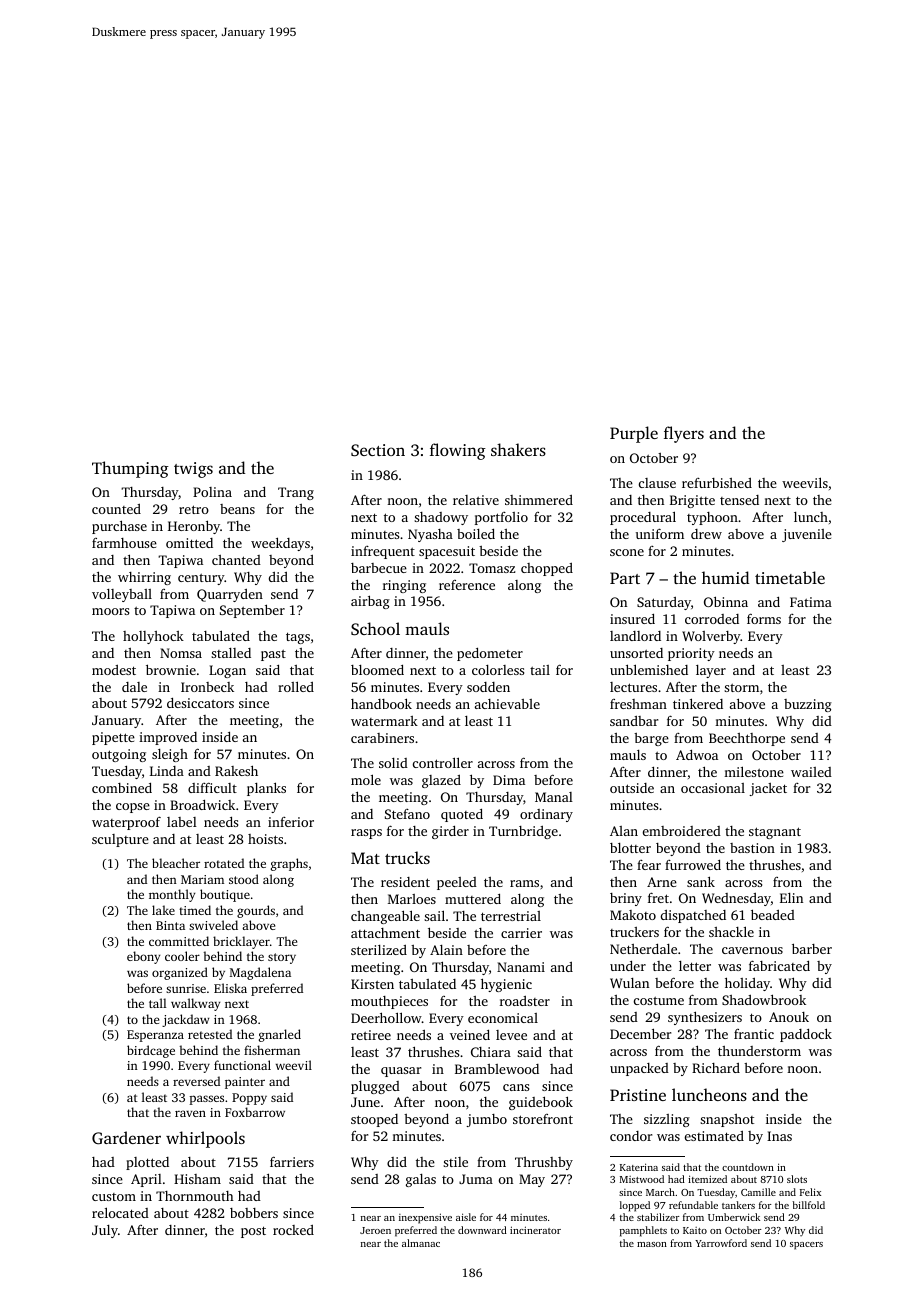 The image size is (924, 1308). What do you see at coordinates (518, 449) in the page?
I see `shakers` at bounding box center [518, 449].
